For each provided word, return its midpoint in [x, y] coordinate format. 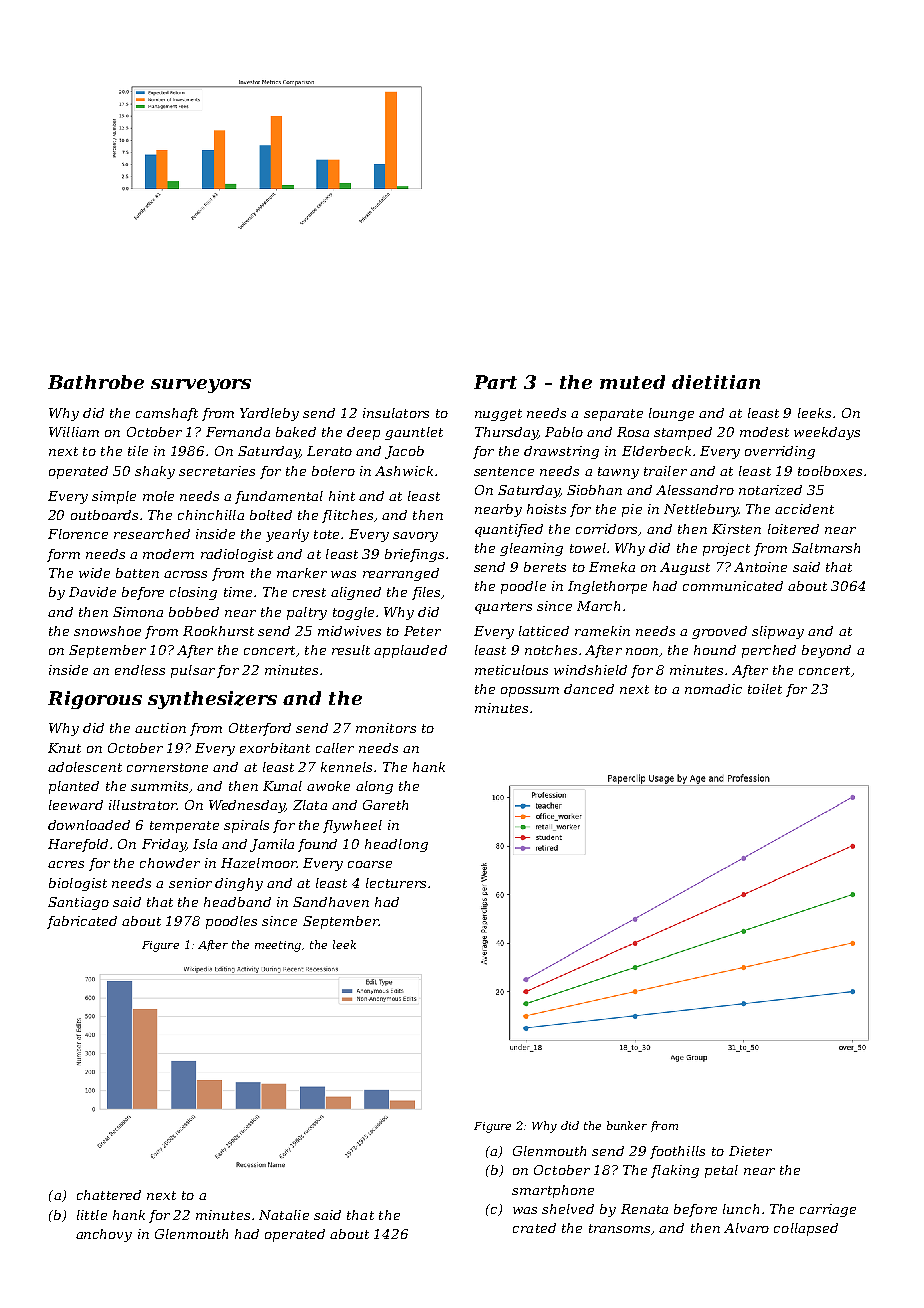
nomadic [713, 689]
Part [495, 382]
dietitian [716, 382]
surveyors [201, 386]
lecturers [396, 883]
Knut [64, 748]
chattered [109, 1195]
